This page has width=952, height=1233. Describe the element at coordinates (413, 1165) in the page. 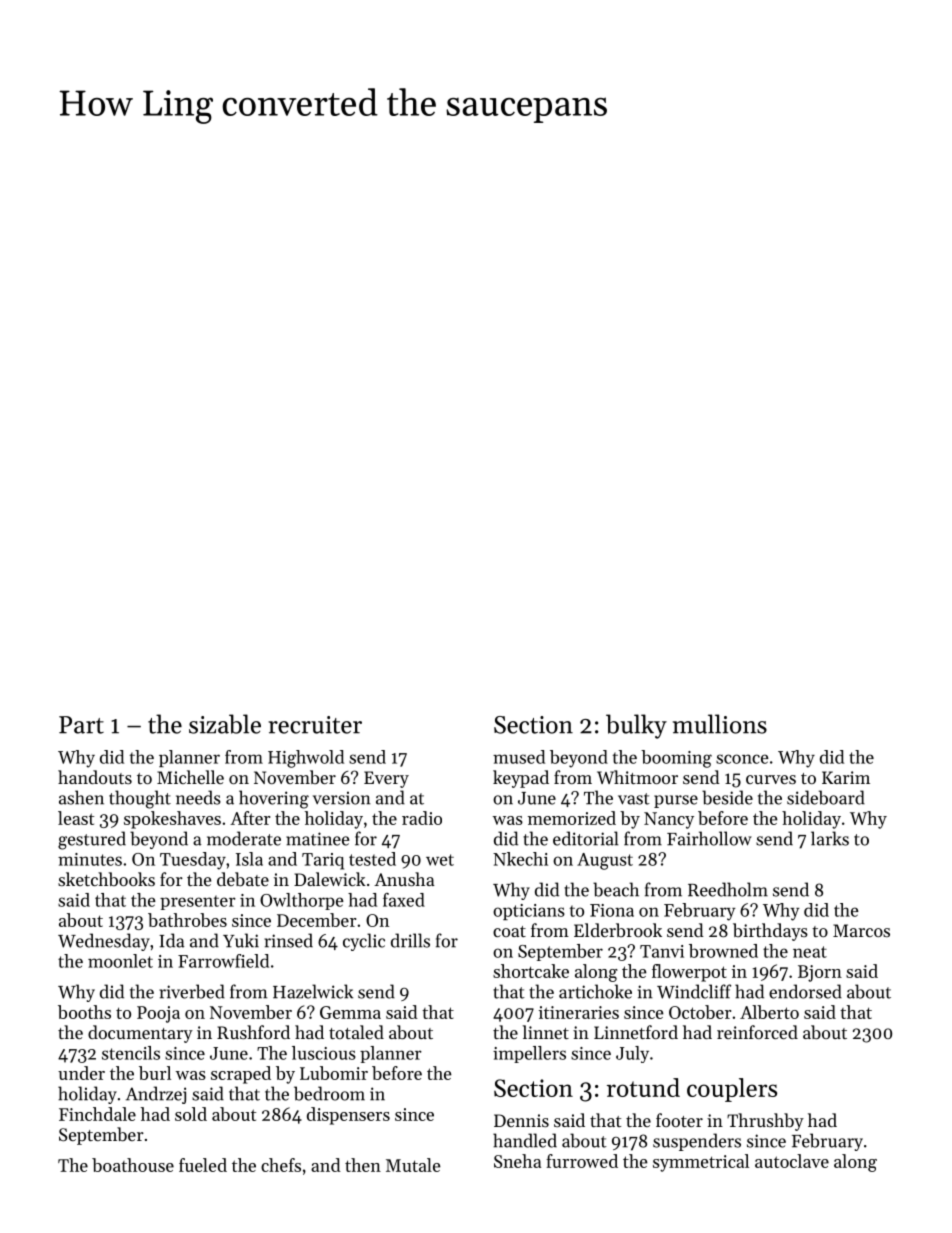

I see `Mutale` at that location.
